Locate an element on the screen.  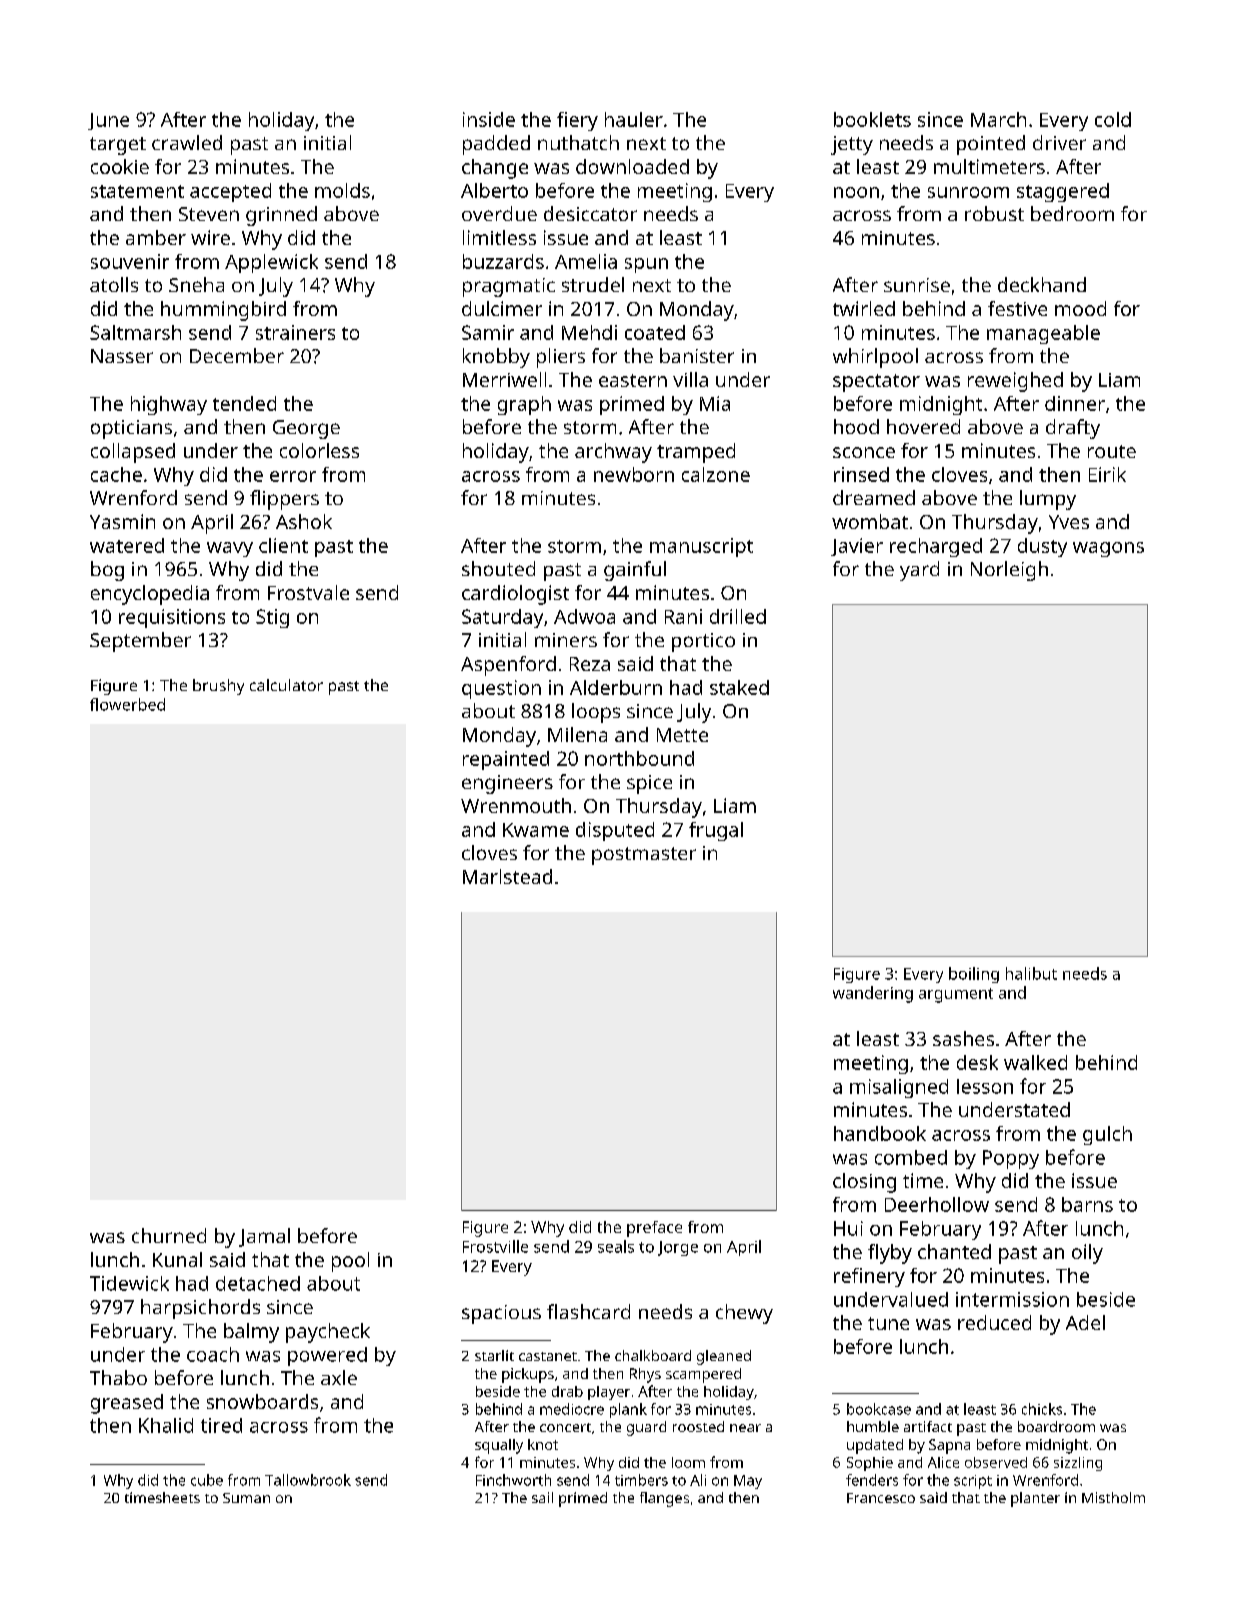
Applewick is located at coordinates (271, 263).
